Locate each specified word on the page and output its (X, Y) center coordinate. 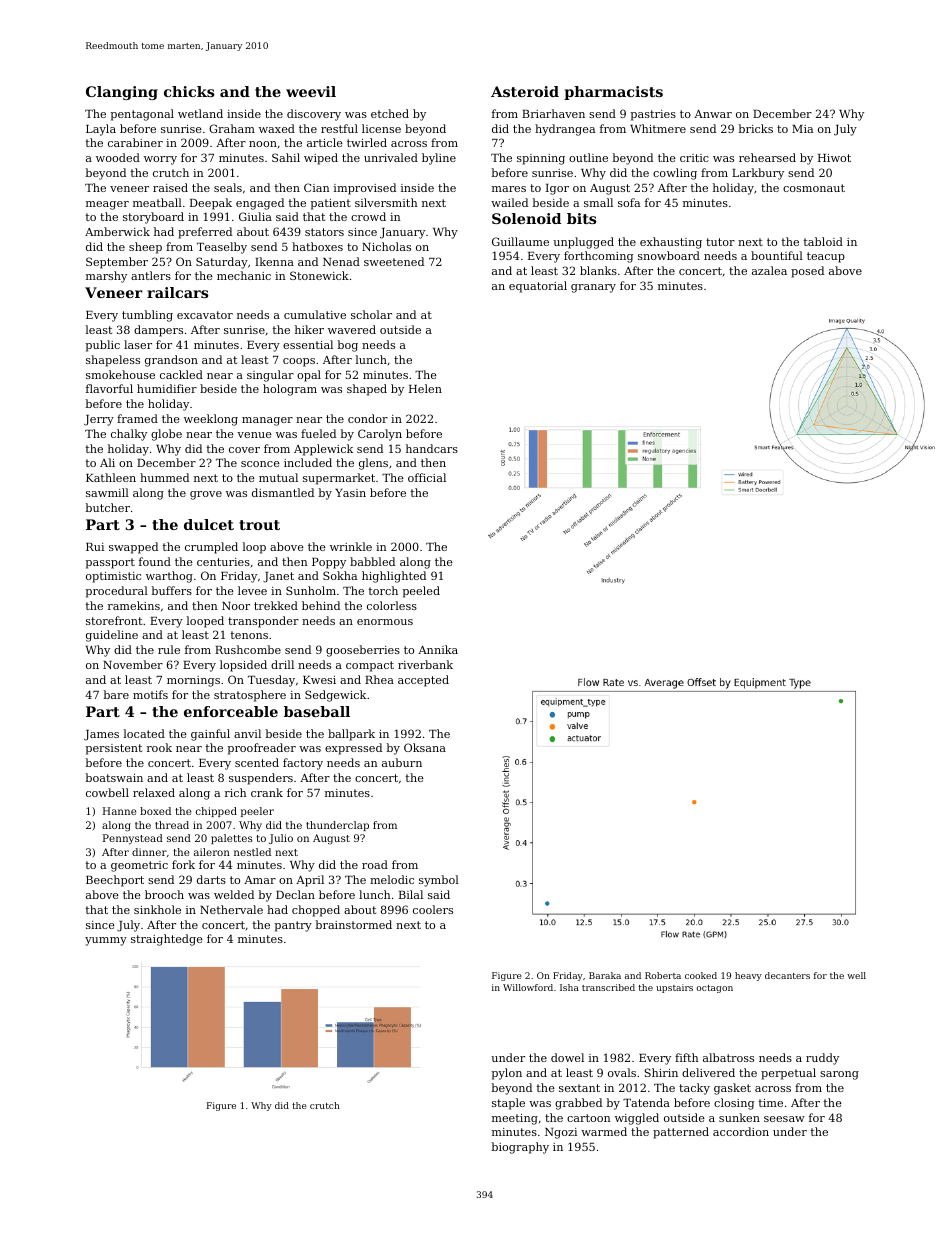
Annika (438, 649)
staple (508, 1104)
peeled (421, 592)
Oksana (425, 747)
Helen (425, 388)
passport (110, 563)
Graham (232, 128)
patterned (681, 1133)
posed (807, 272)
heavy (748, 976)
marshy (106, 277)
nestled (252, 852)
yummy (106, 941)
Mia (802, 129)
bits (581, 218)
